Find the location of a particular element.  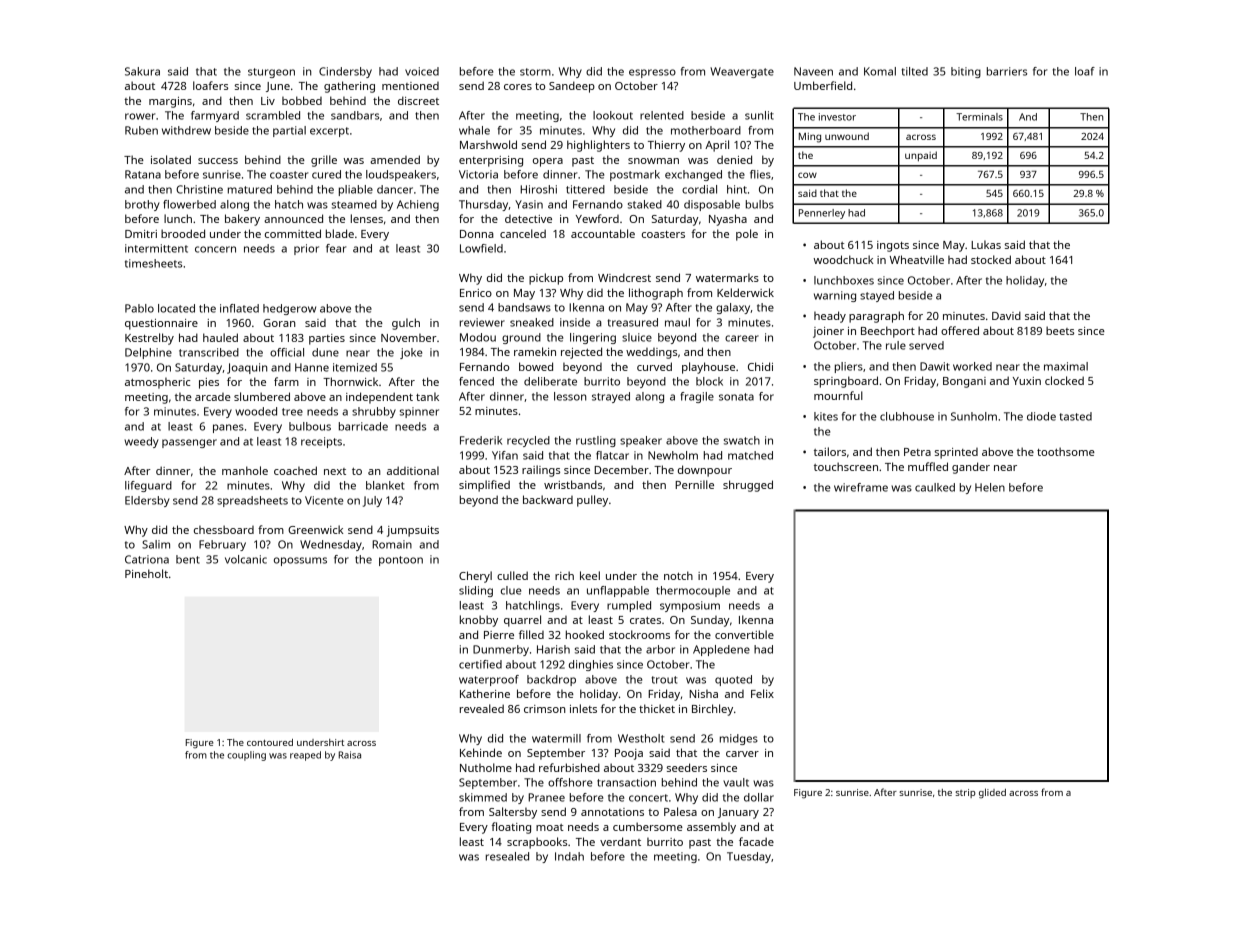

opossums is located at coordinates (300, 561).
